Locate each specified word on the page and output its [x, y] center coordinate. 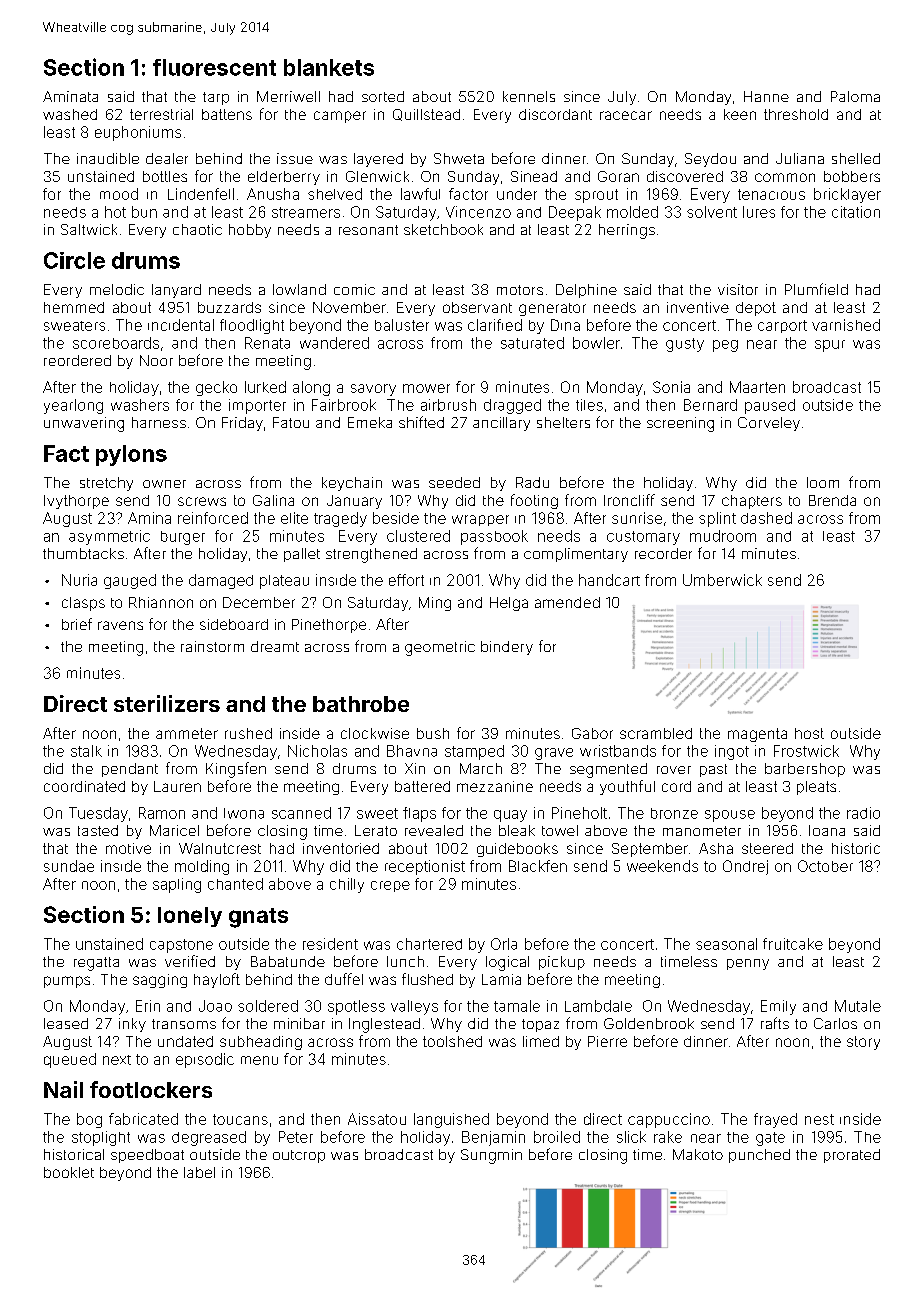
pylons [131, 455]
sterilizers [167, 703]
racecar [626, 115]
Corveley [769, 424]
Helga [509, 604]
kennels [529, 96]
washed [70, 114]
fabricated [143, 1119]
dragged [512, 406]
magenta [757, 735]
